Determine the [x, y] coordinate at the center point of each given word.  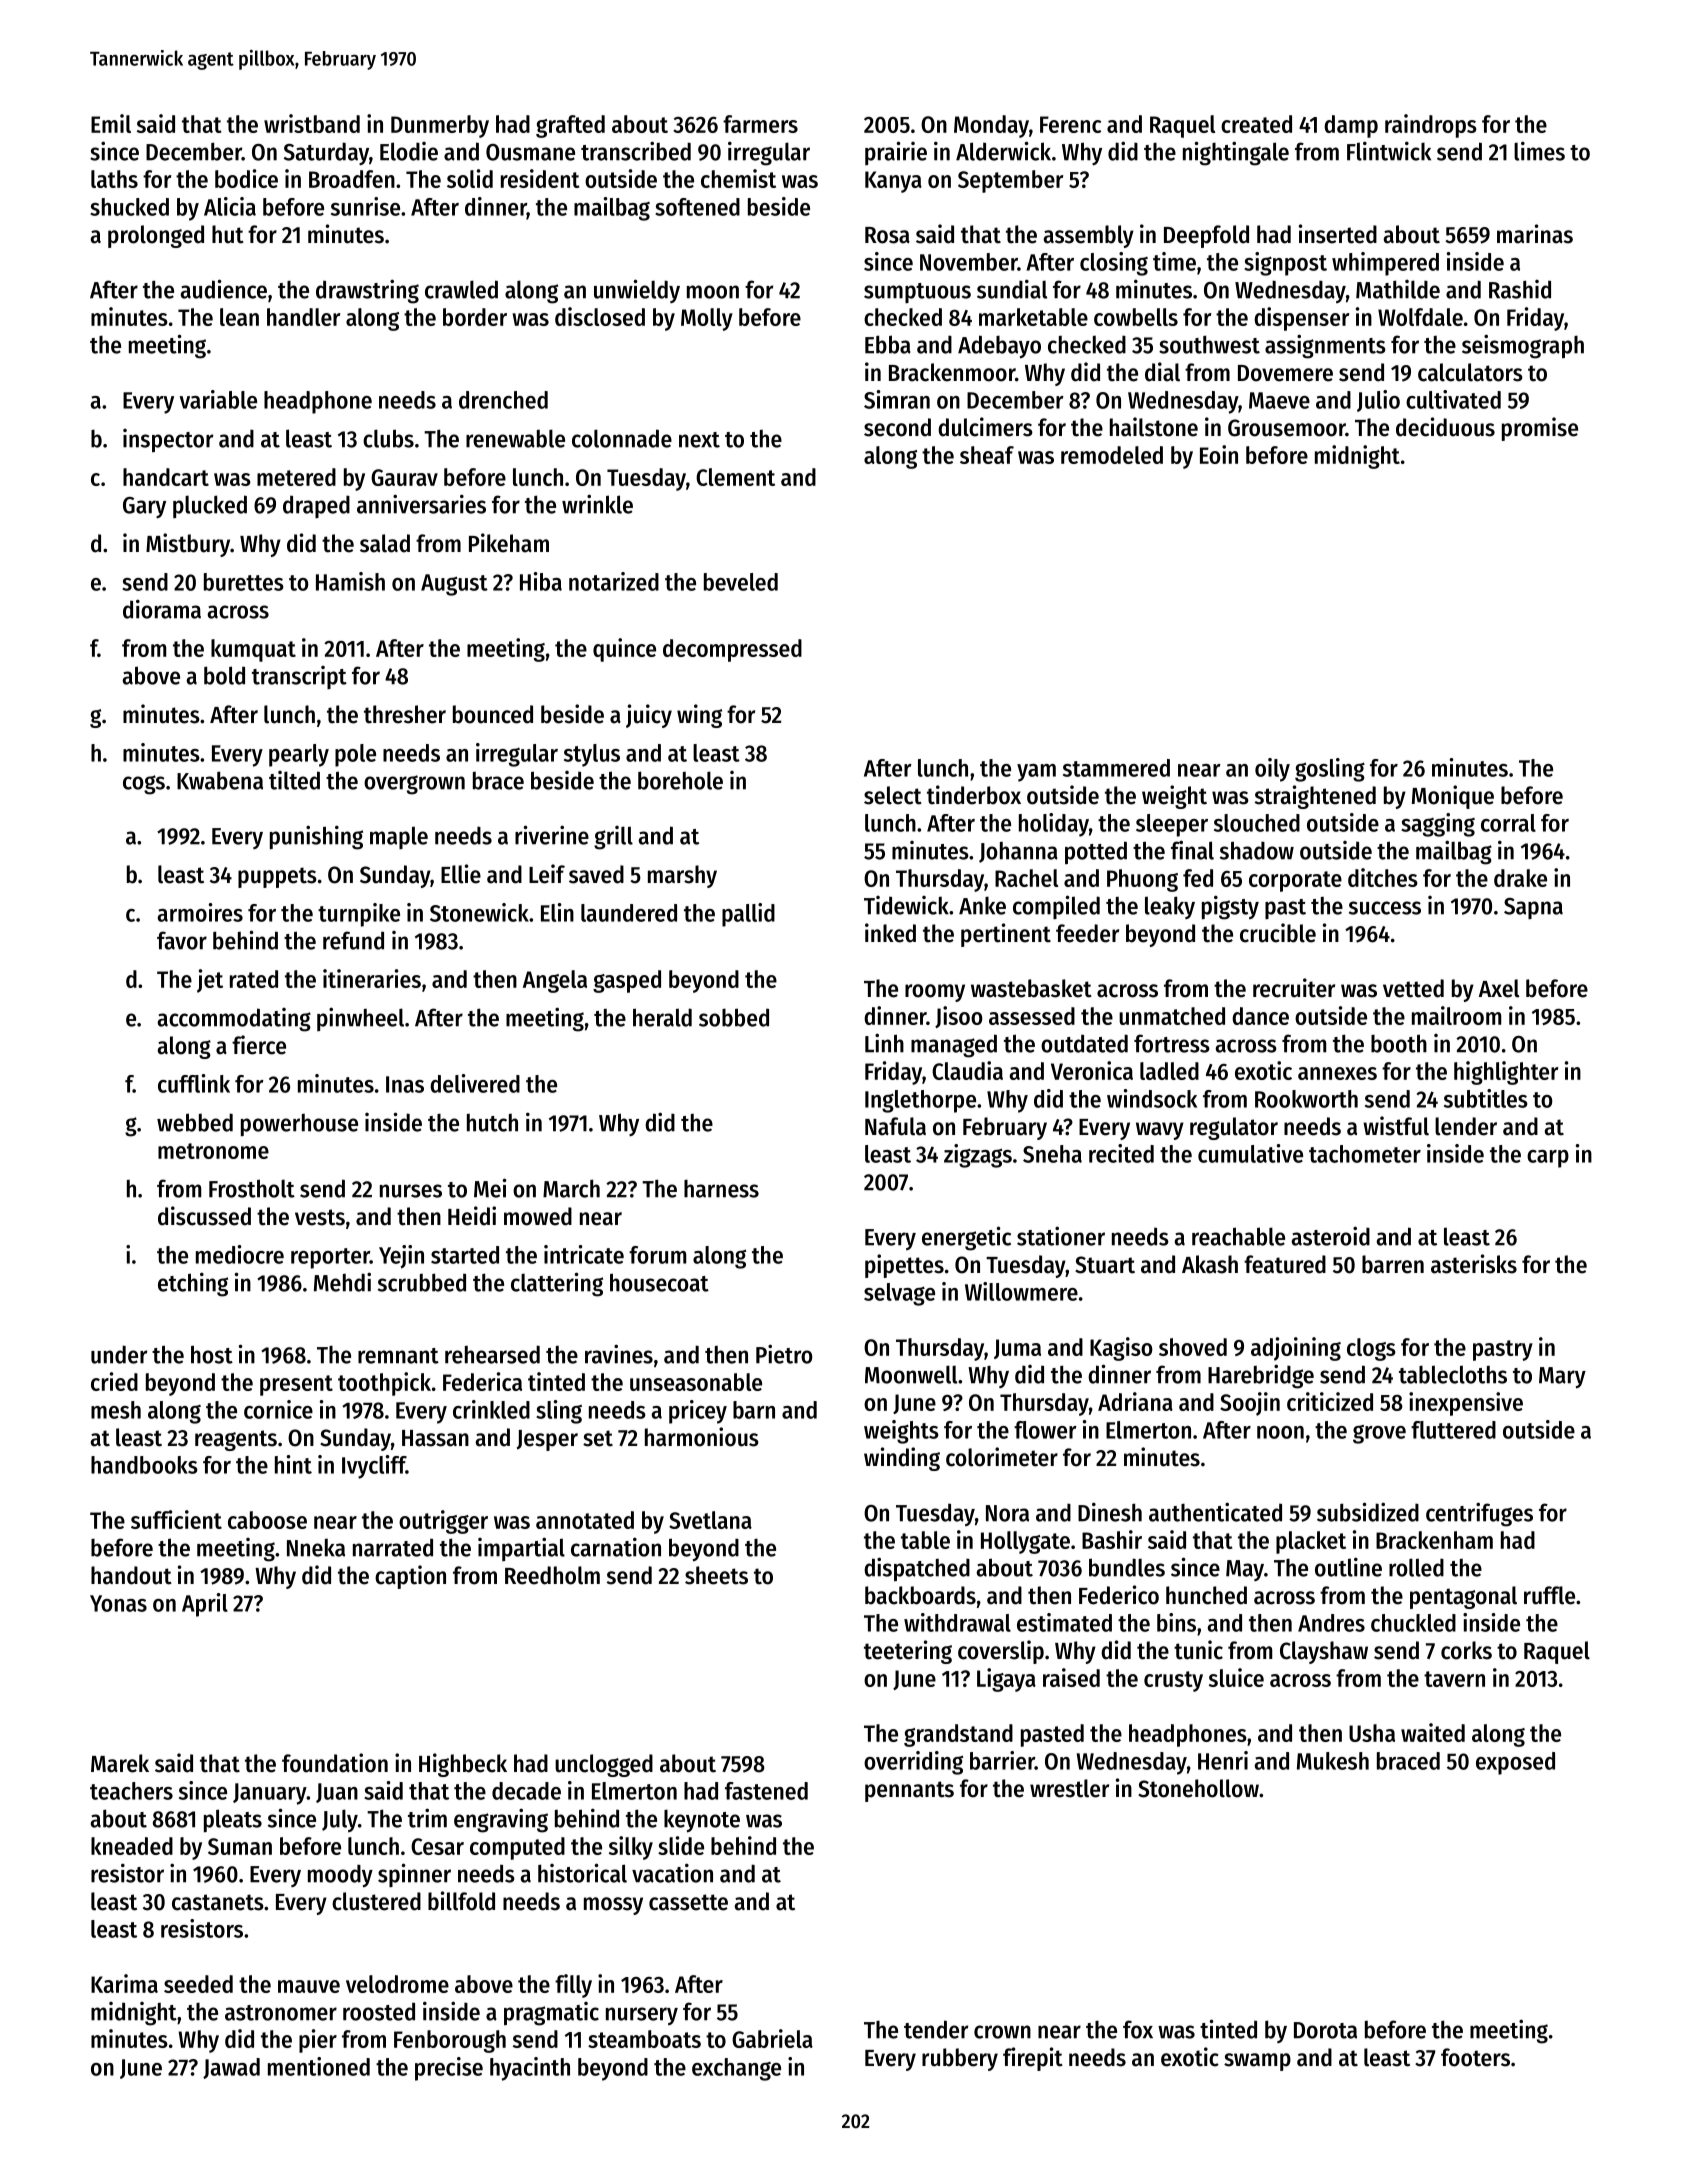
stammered [1116, 768]
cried [114, 1381]
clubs [388, 438]
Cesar [437, 1846]
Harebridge [1261, 1376]
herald [662, 1017]
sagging [1438, 825]
